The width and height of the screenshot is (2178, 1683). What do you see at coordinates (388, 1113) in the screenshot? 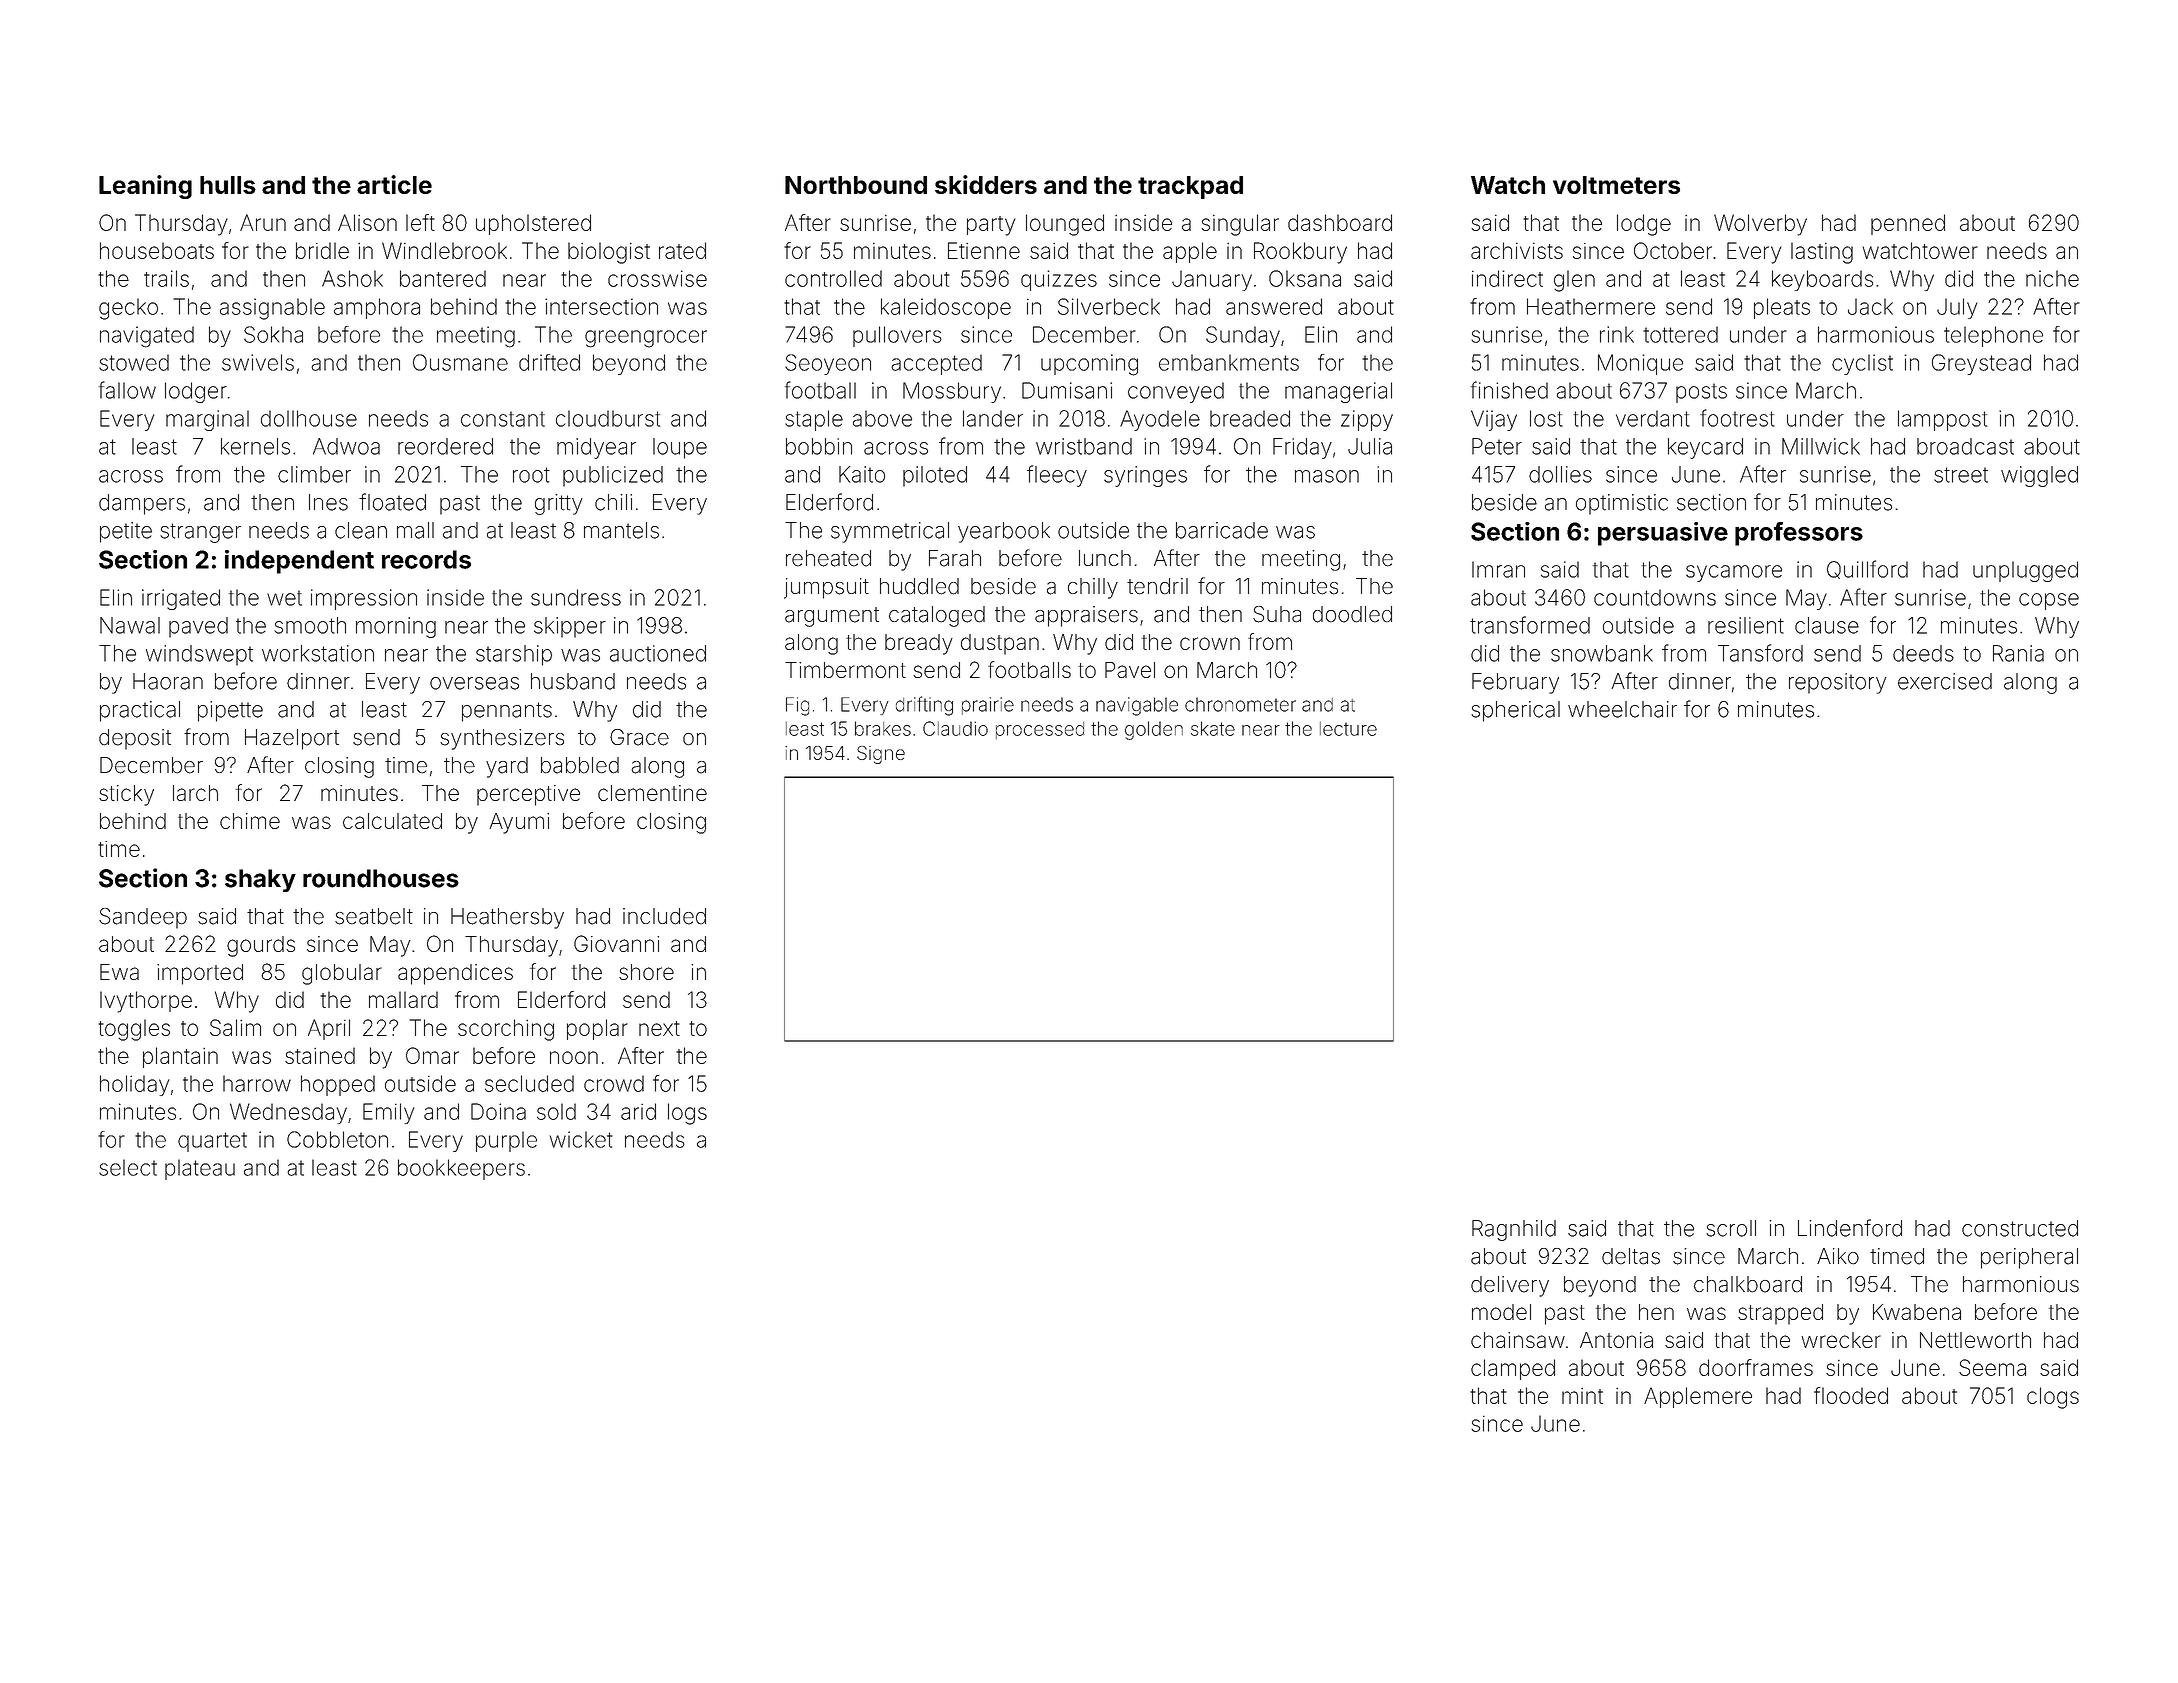
I see `Emily` at bounding box center [388, 1113].
